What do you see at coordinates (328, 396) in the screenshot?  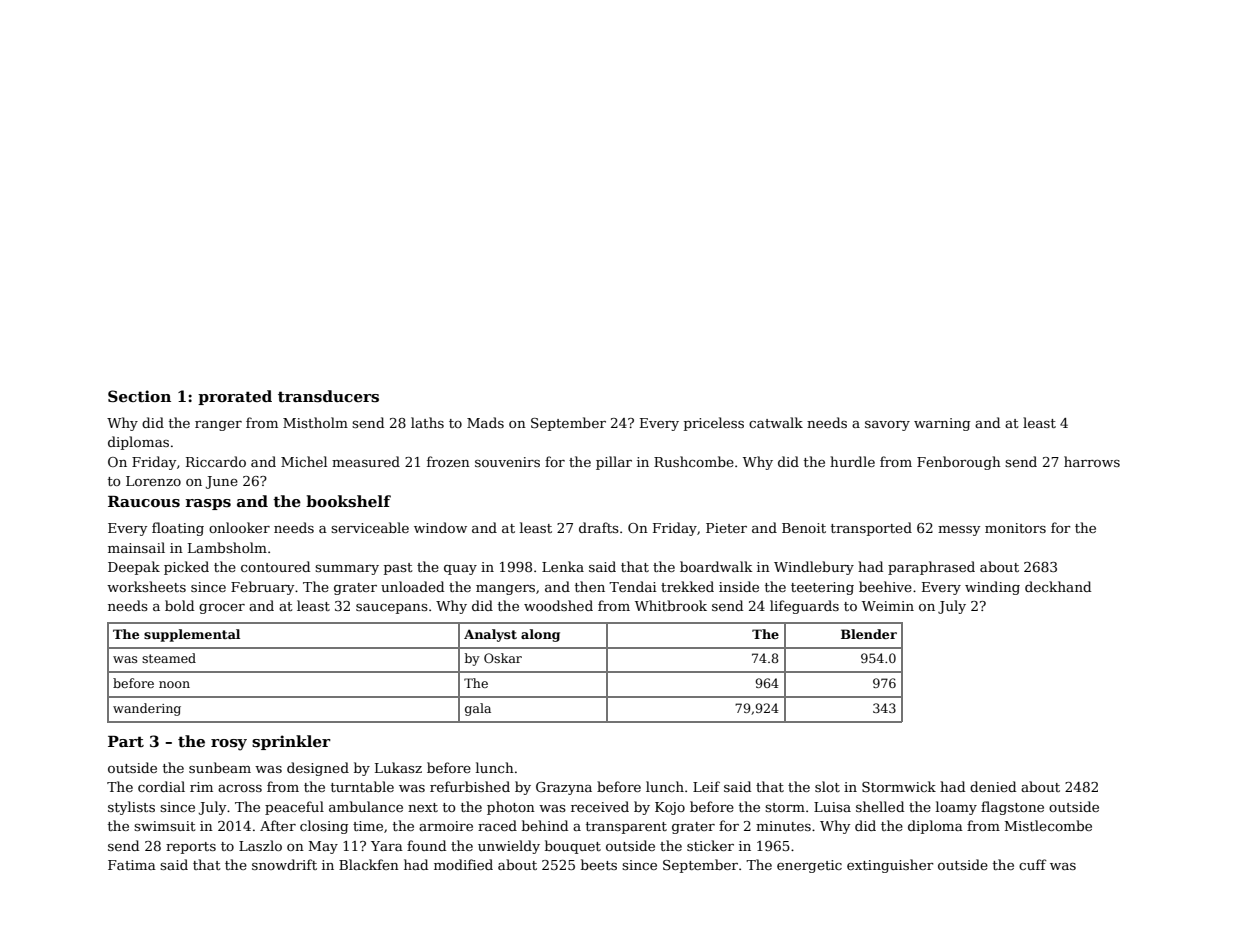 I see `transducers` at bounding box center [328, 396].
